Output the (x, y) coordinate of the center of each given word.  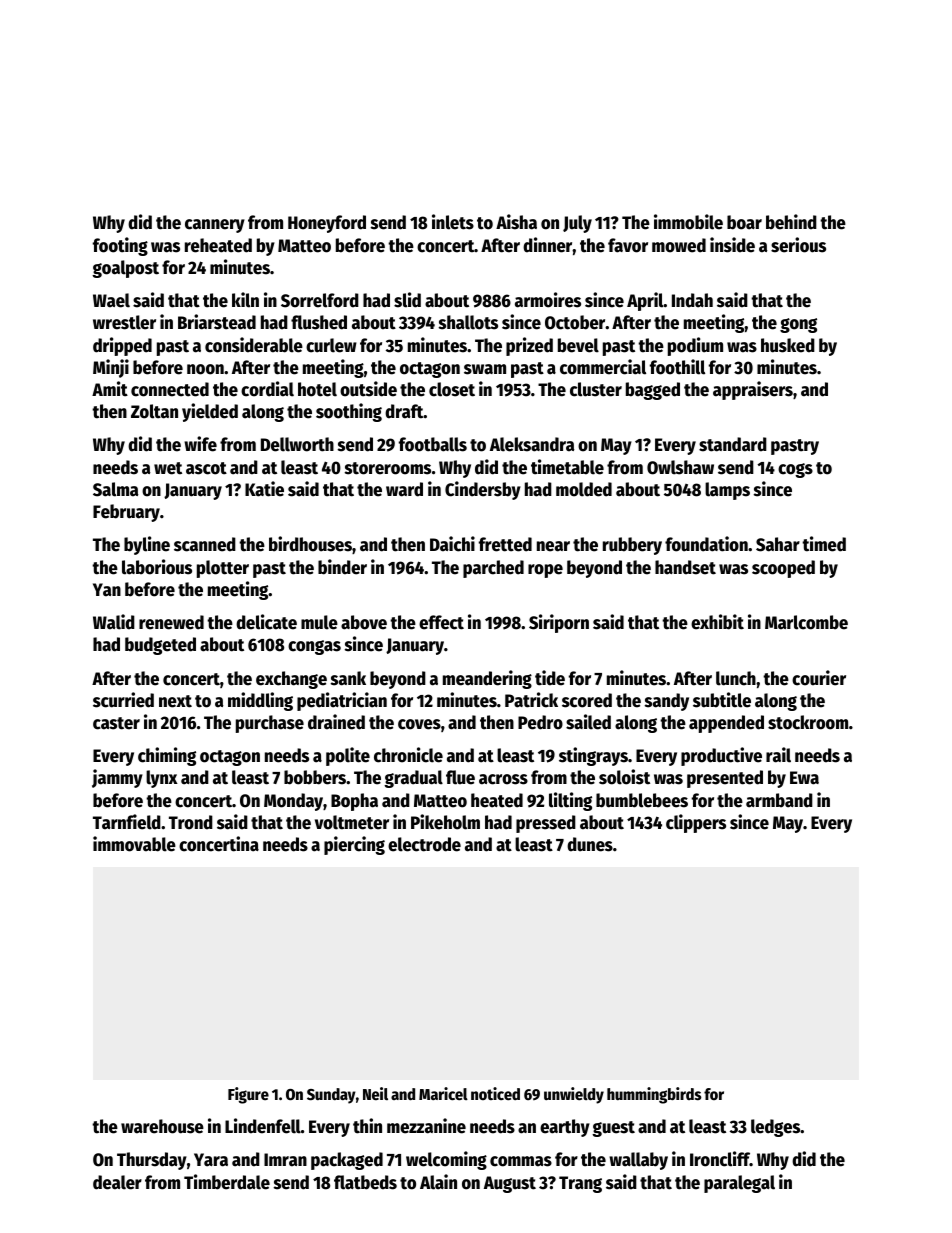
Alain (438, 1182)
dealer (117, 1182)
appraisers (753, 390)
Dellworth (297, 444)
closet (452, 389)
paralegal (739, 1184)
